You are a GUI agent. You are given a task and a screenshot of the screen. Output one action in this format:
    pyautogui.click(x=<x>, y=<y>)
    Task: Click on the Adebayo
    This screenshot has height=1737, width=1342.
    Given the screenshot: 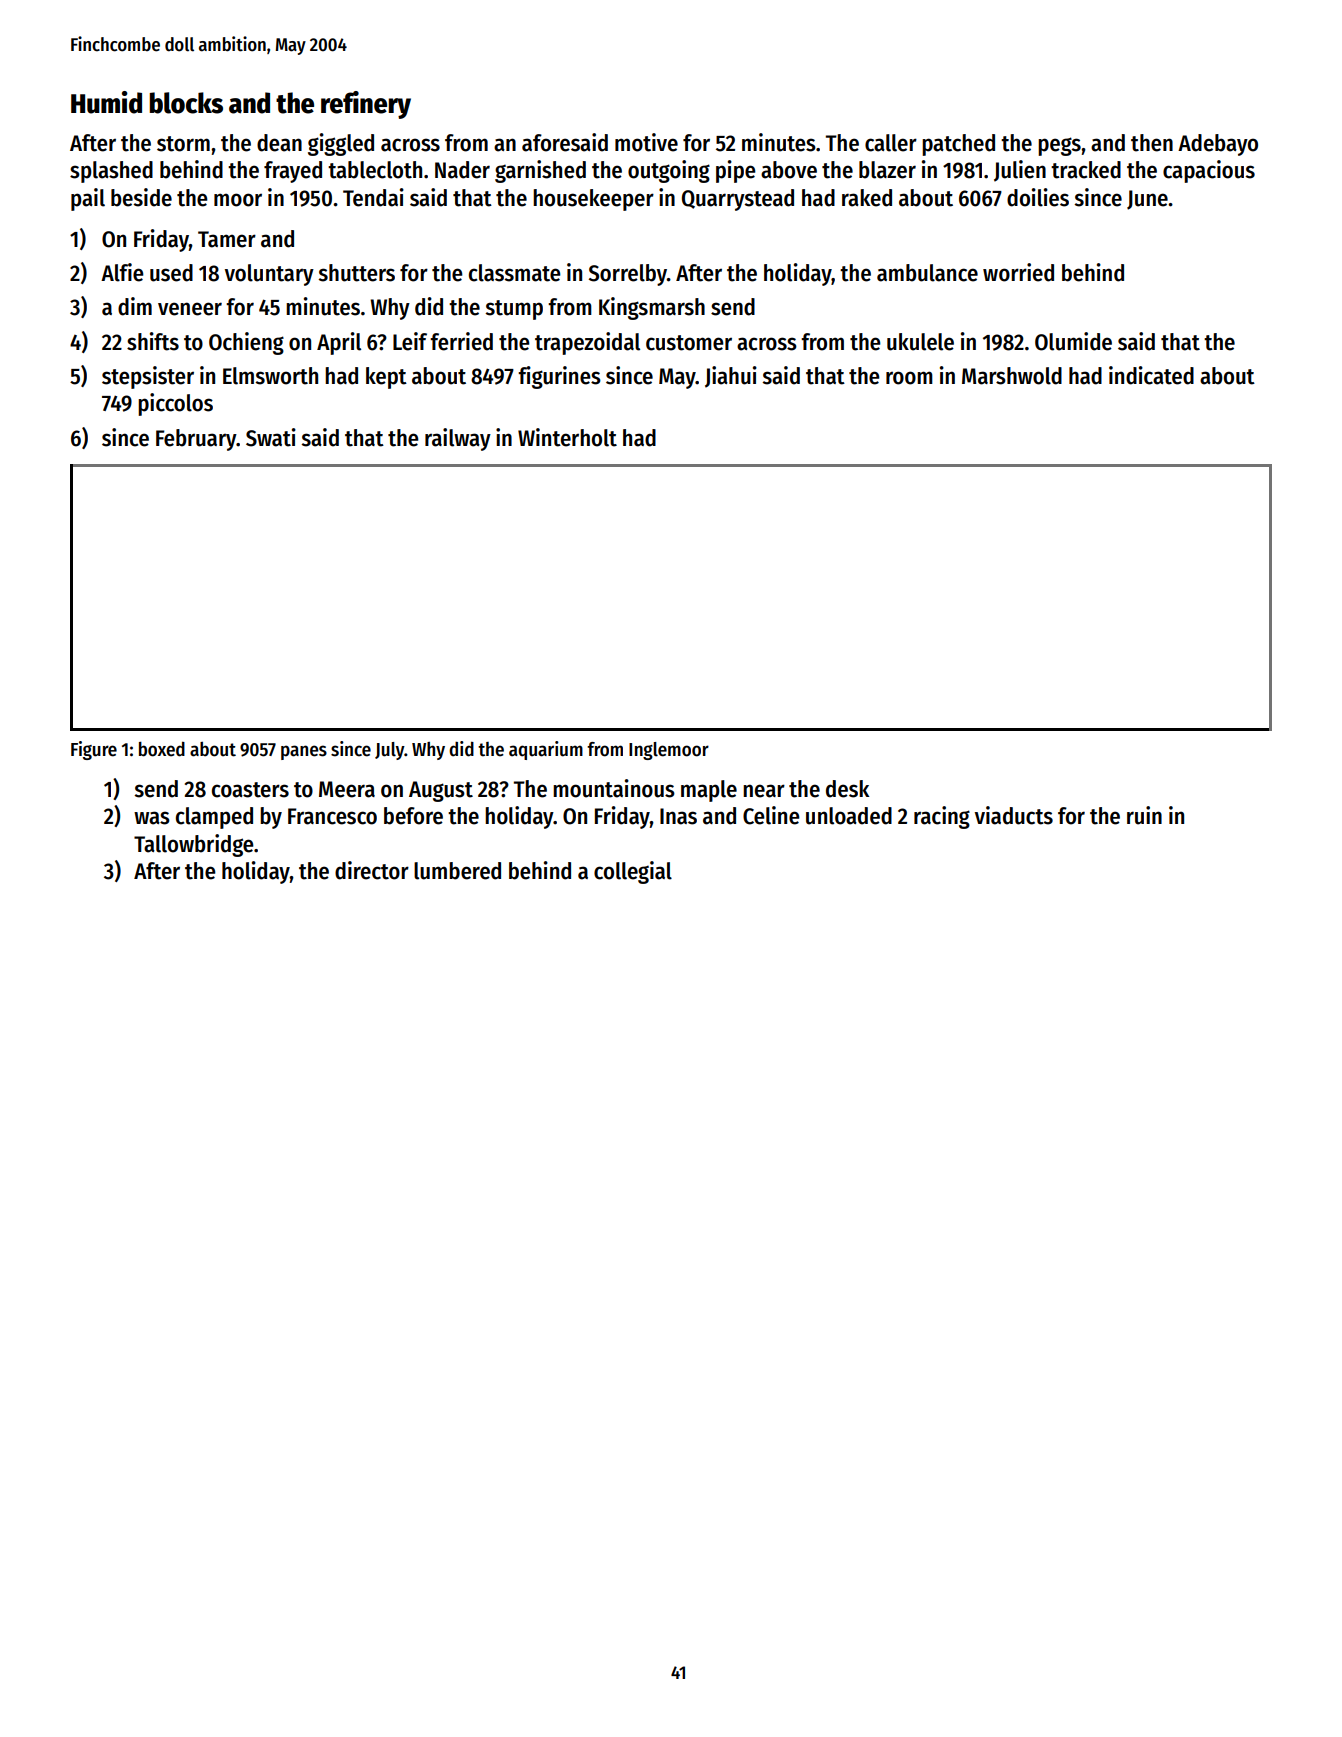 What is the action you would take?
    pyautogui.click(x=1218, y=145)
